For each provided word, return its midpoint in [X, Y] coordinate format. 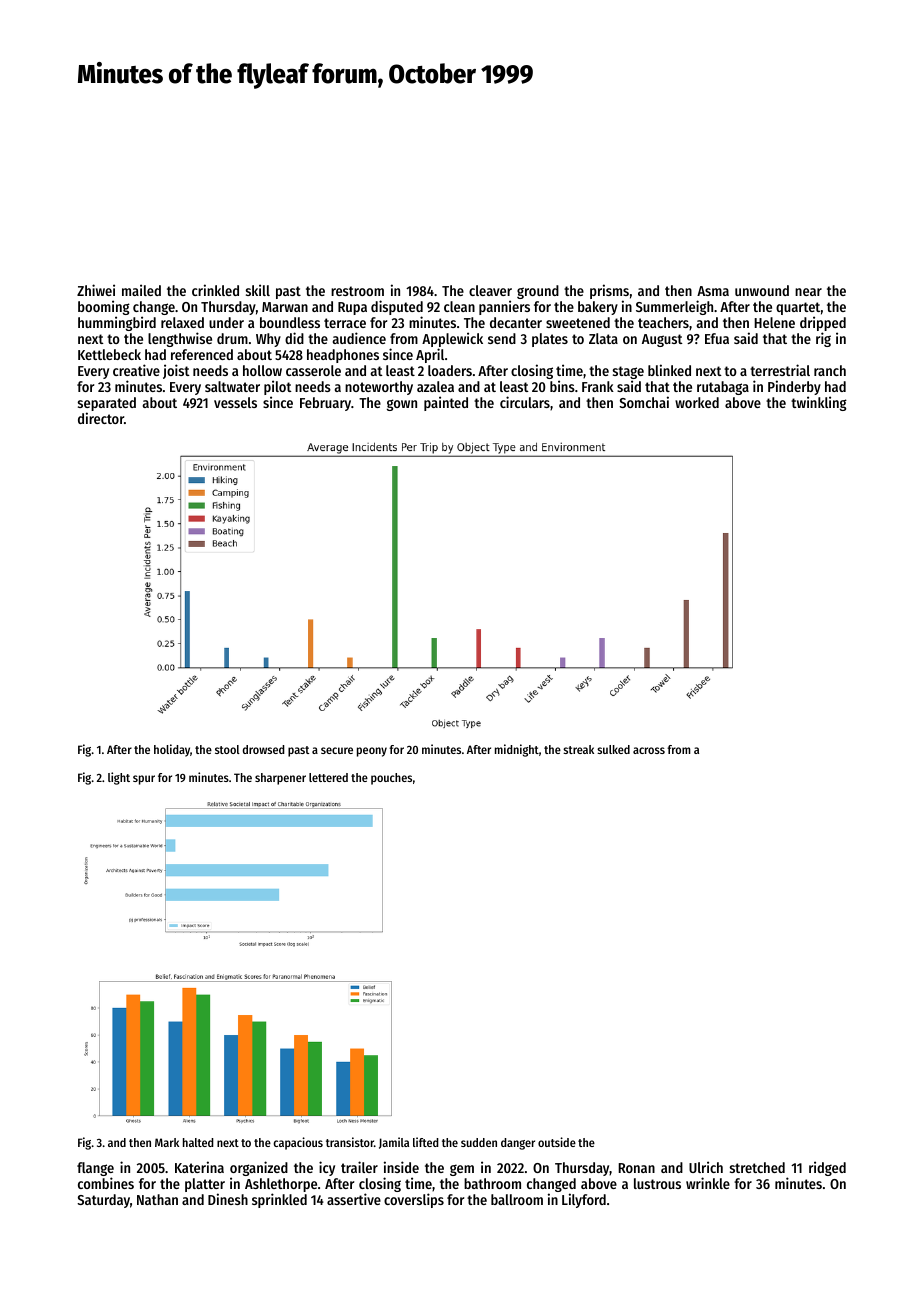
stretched [757, 1167]
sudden [479, 1142]
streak [578, 749]
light [119, 778]
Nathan [157, 1199]
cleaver [490, 290]
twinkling [819, 403]
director [101, 418]
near [808, 292]
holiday [172, 750]
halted [198, 1142]
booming [104, 307]
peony [372, 752]
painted [446, 403]
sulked [613, 749]
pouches [391, 779]
